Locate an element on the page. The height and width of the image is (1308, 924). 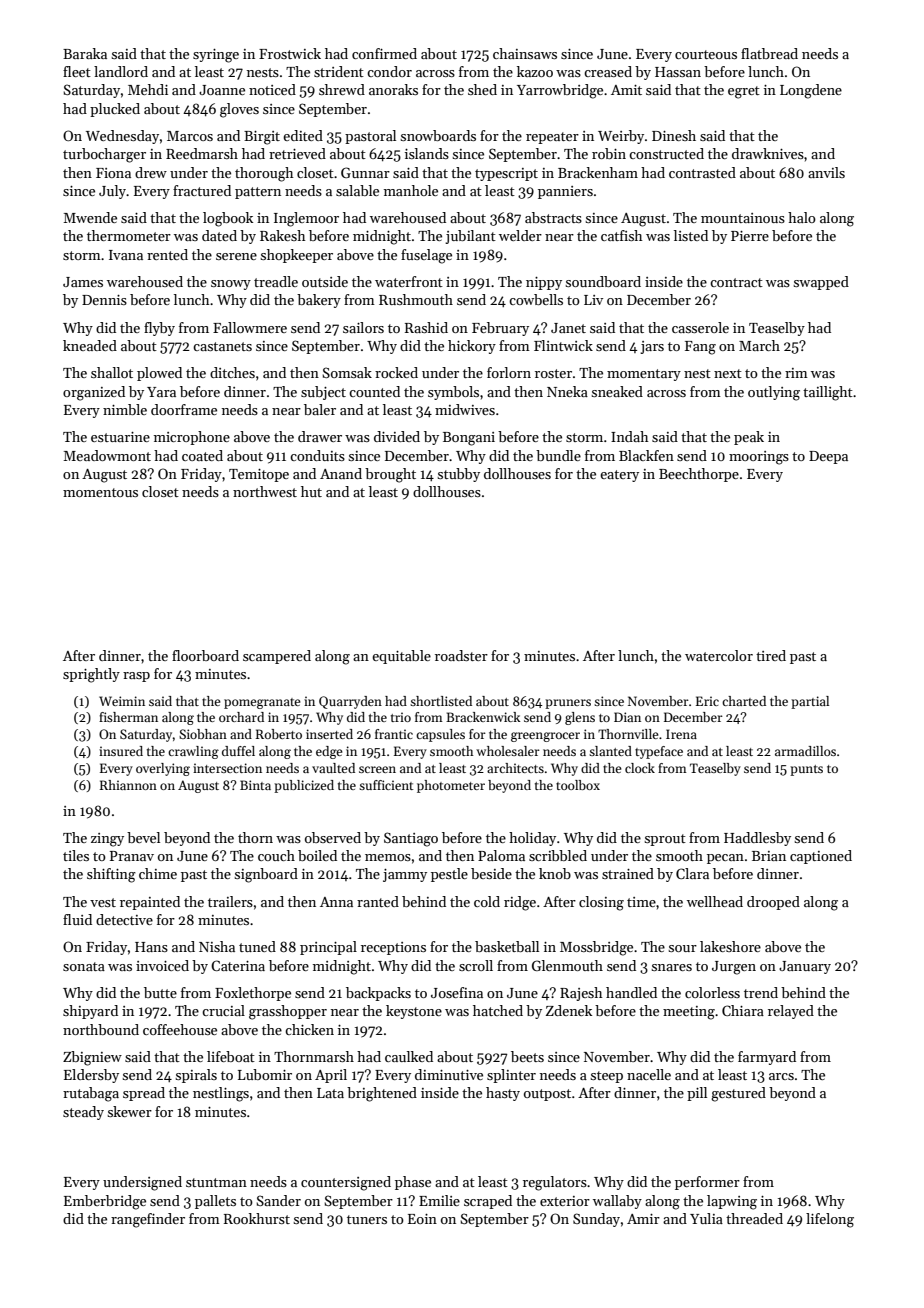
Brackenwick is located at coordinates (483, 717).
